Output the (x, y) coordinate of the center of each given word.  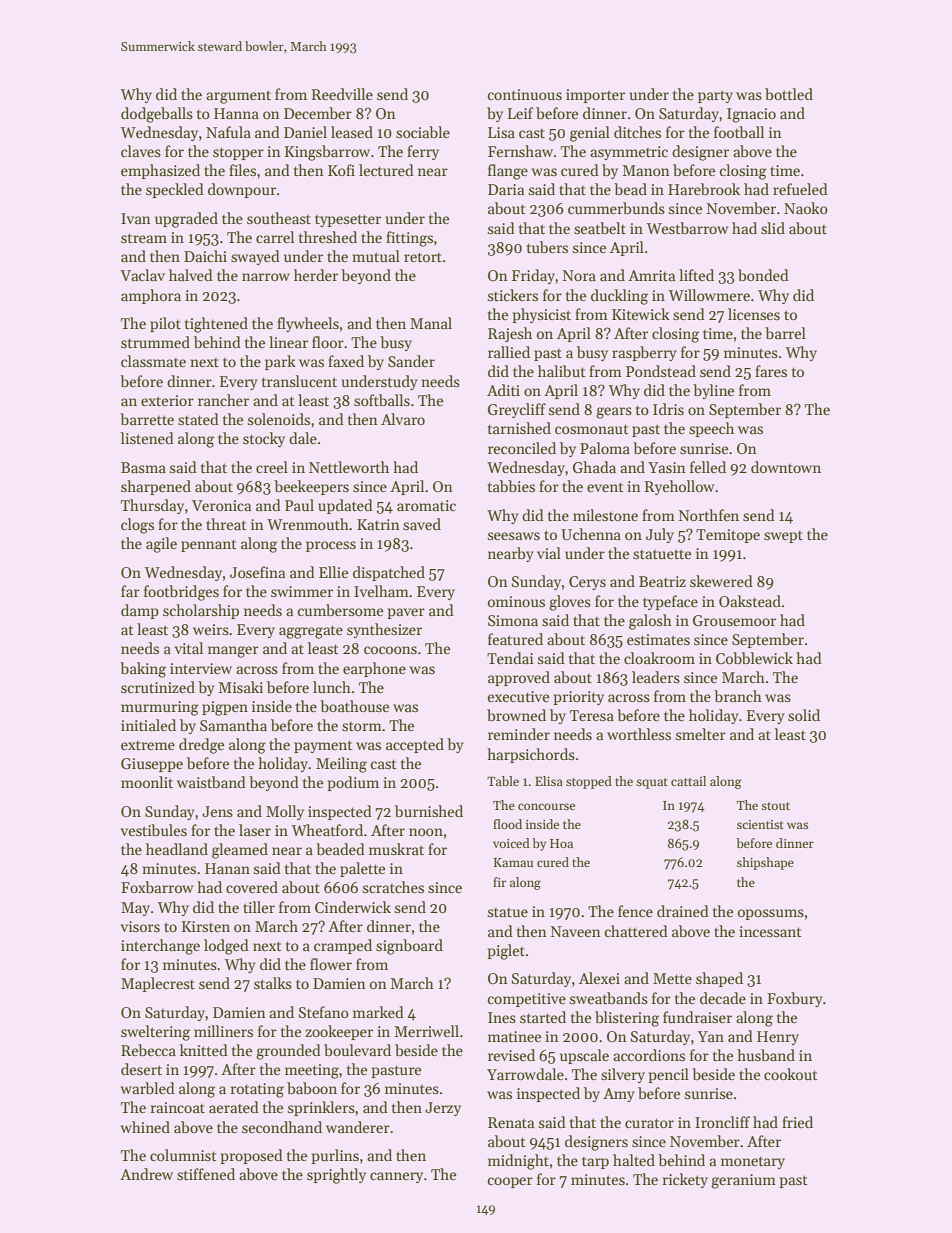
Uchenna (591, 534)
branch (738, 696)
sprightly (336, 1176)
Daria (506, 189)
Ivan (136, 218)
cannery (396, 1177)
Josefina (257, 572)
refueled (800, 189)
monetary (753, 1162)
